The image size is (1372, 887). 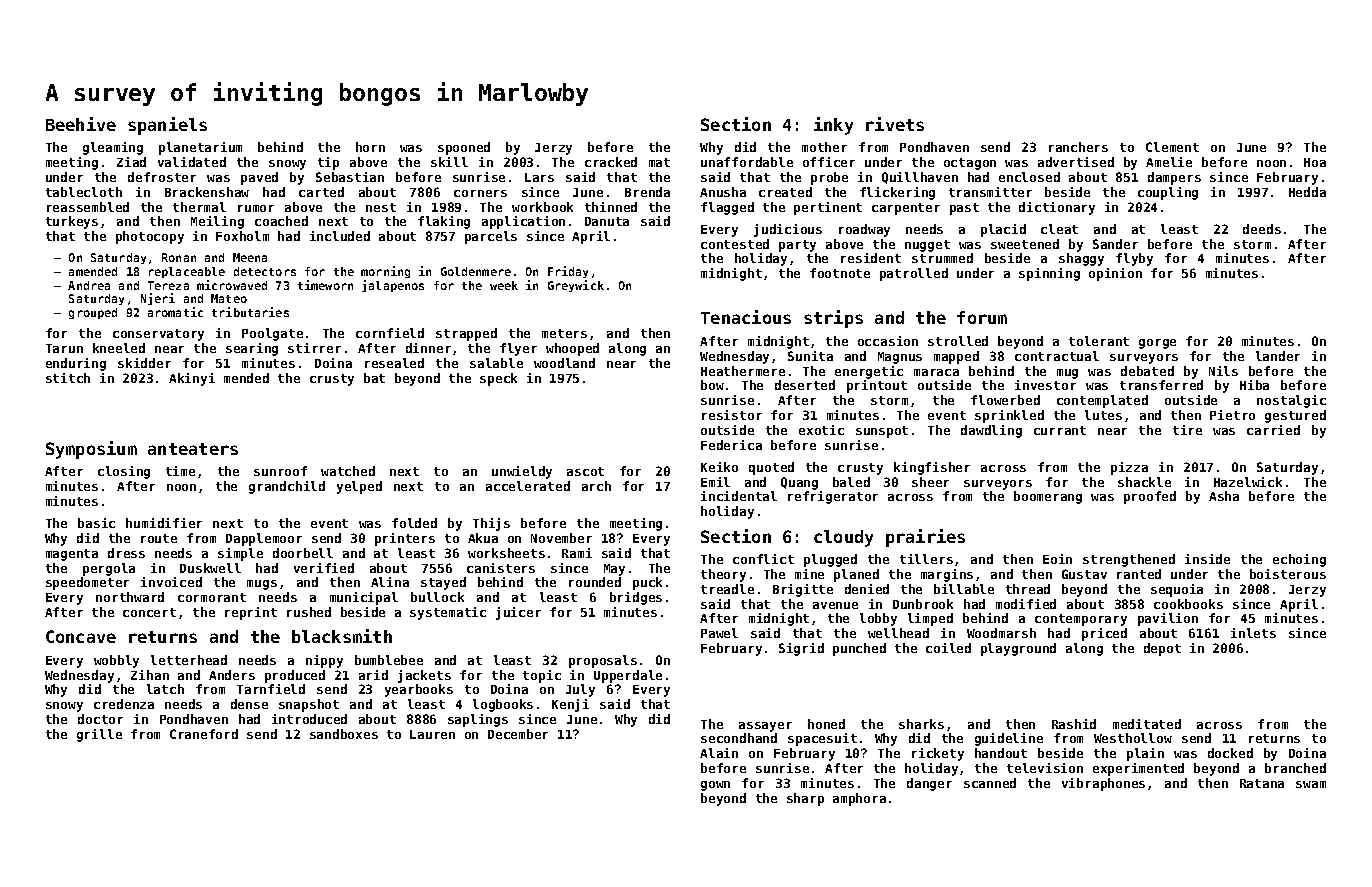 I want to click on prairies, so click(x=925, y=538).
